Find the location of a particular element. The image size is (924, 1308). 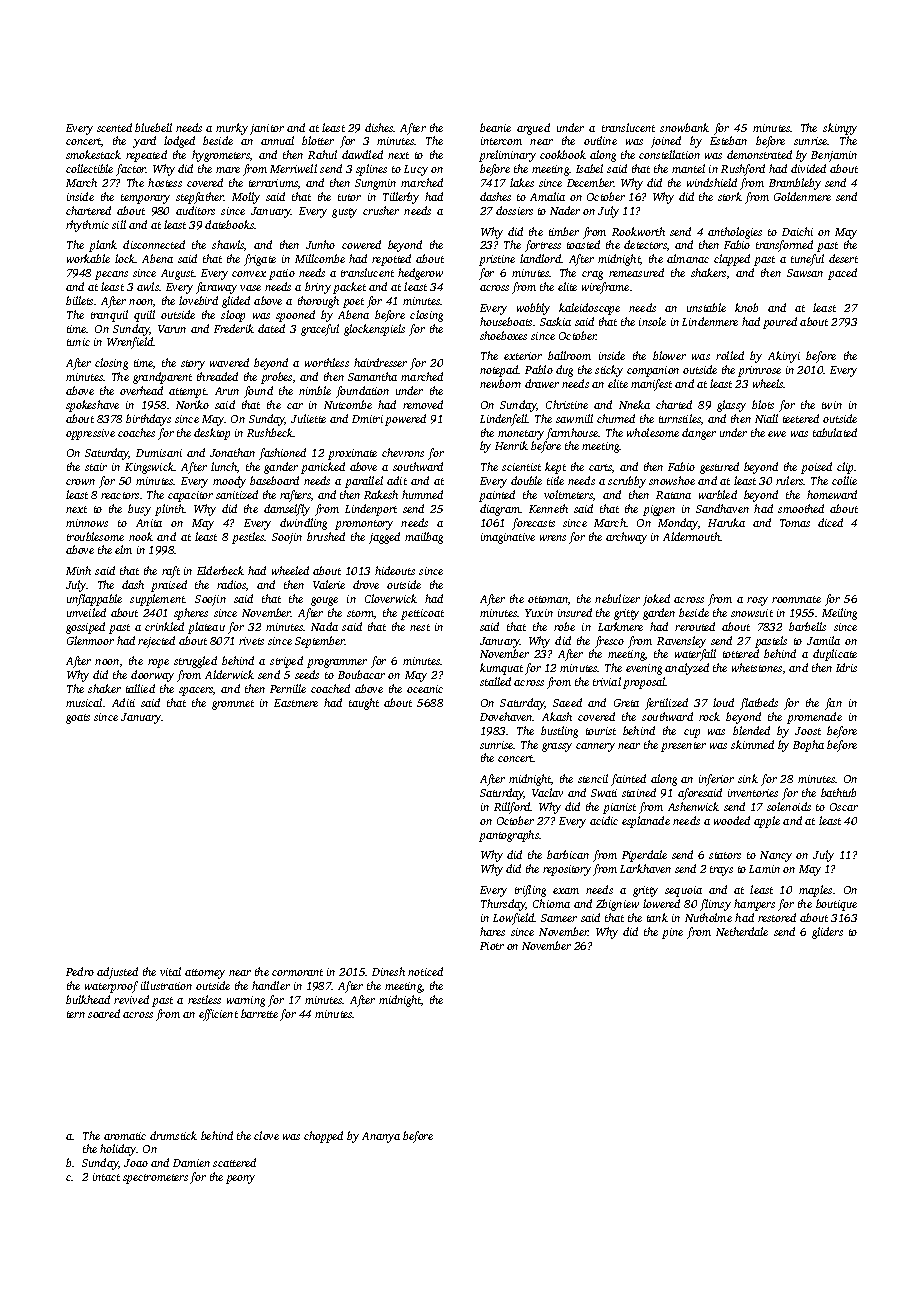

Pedro is located at coordinates (80, 971).
